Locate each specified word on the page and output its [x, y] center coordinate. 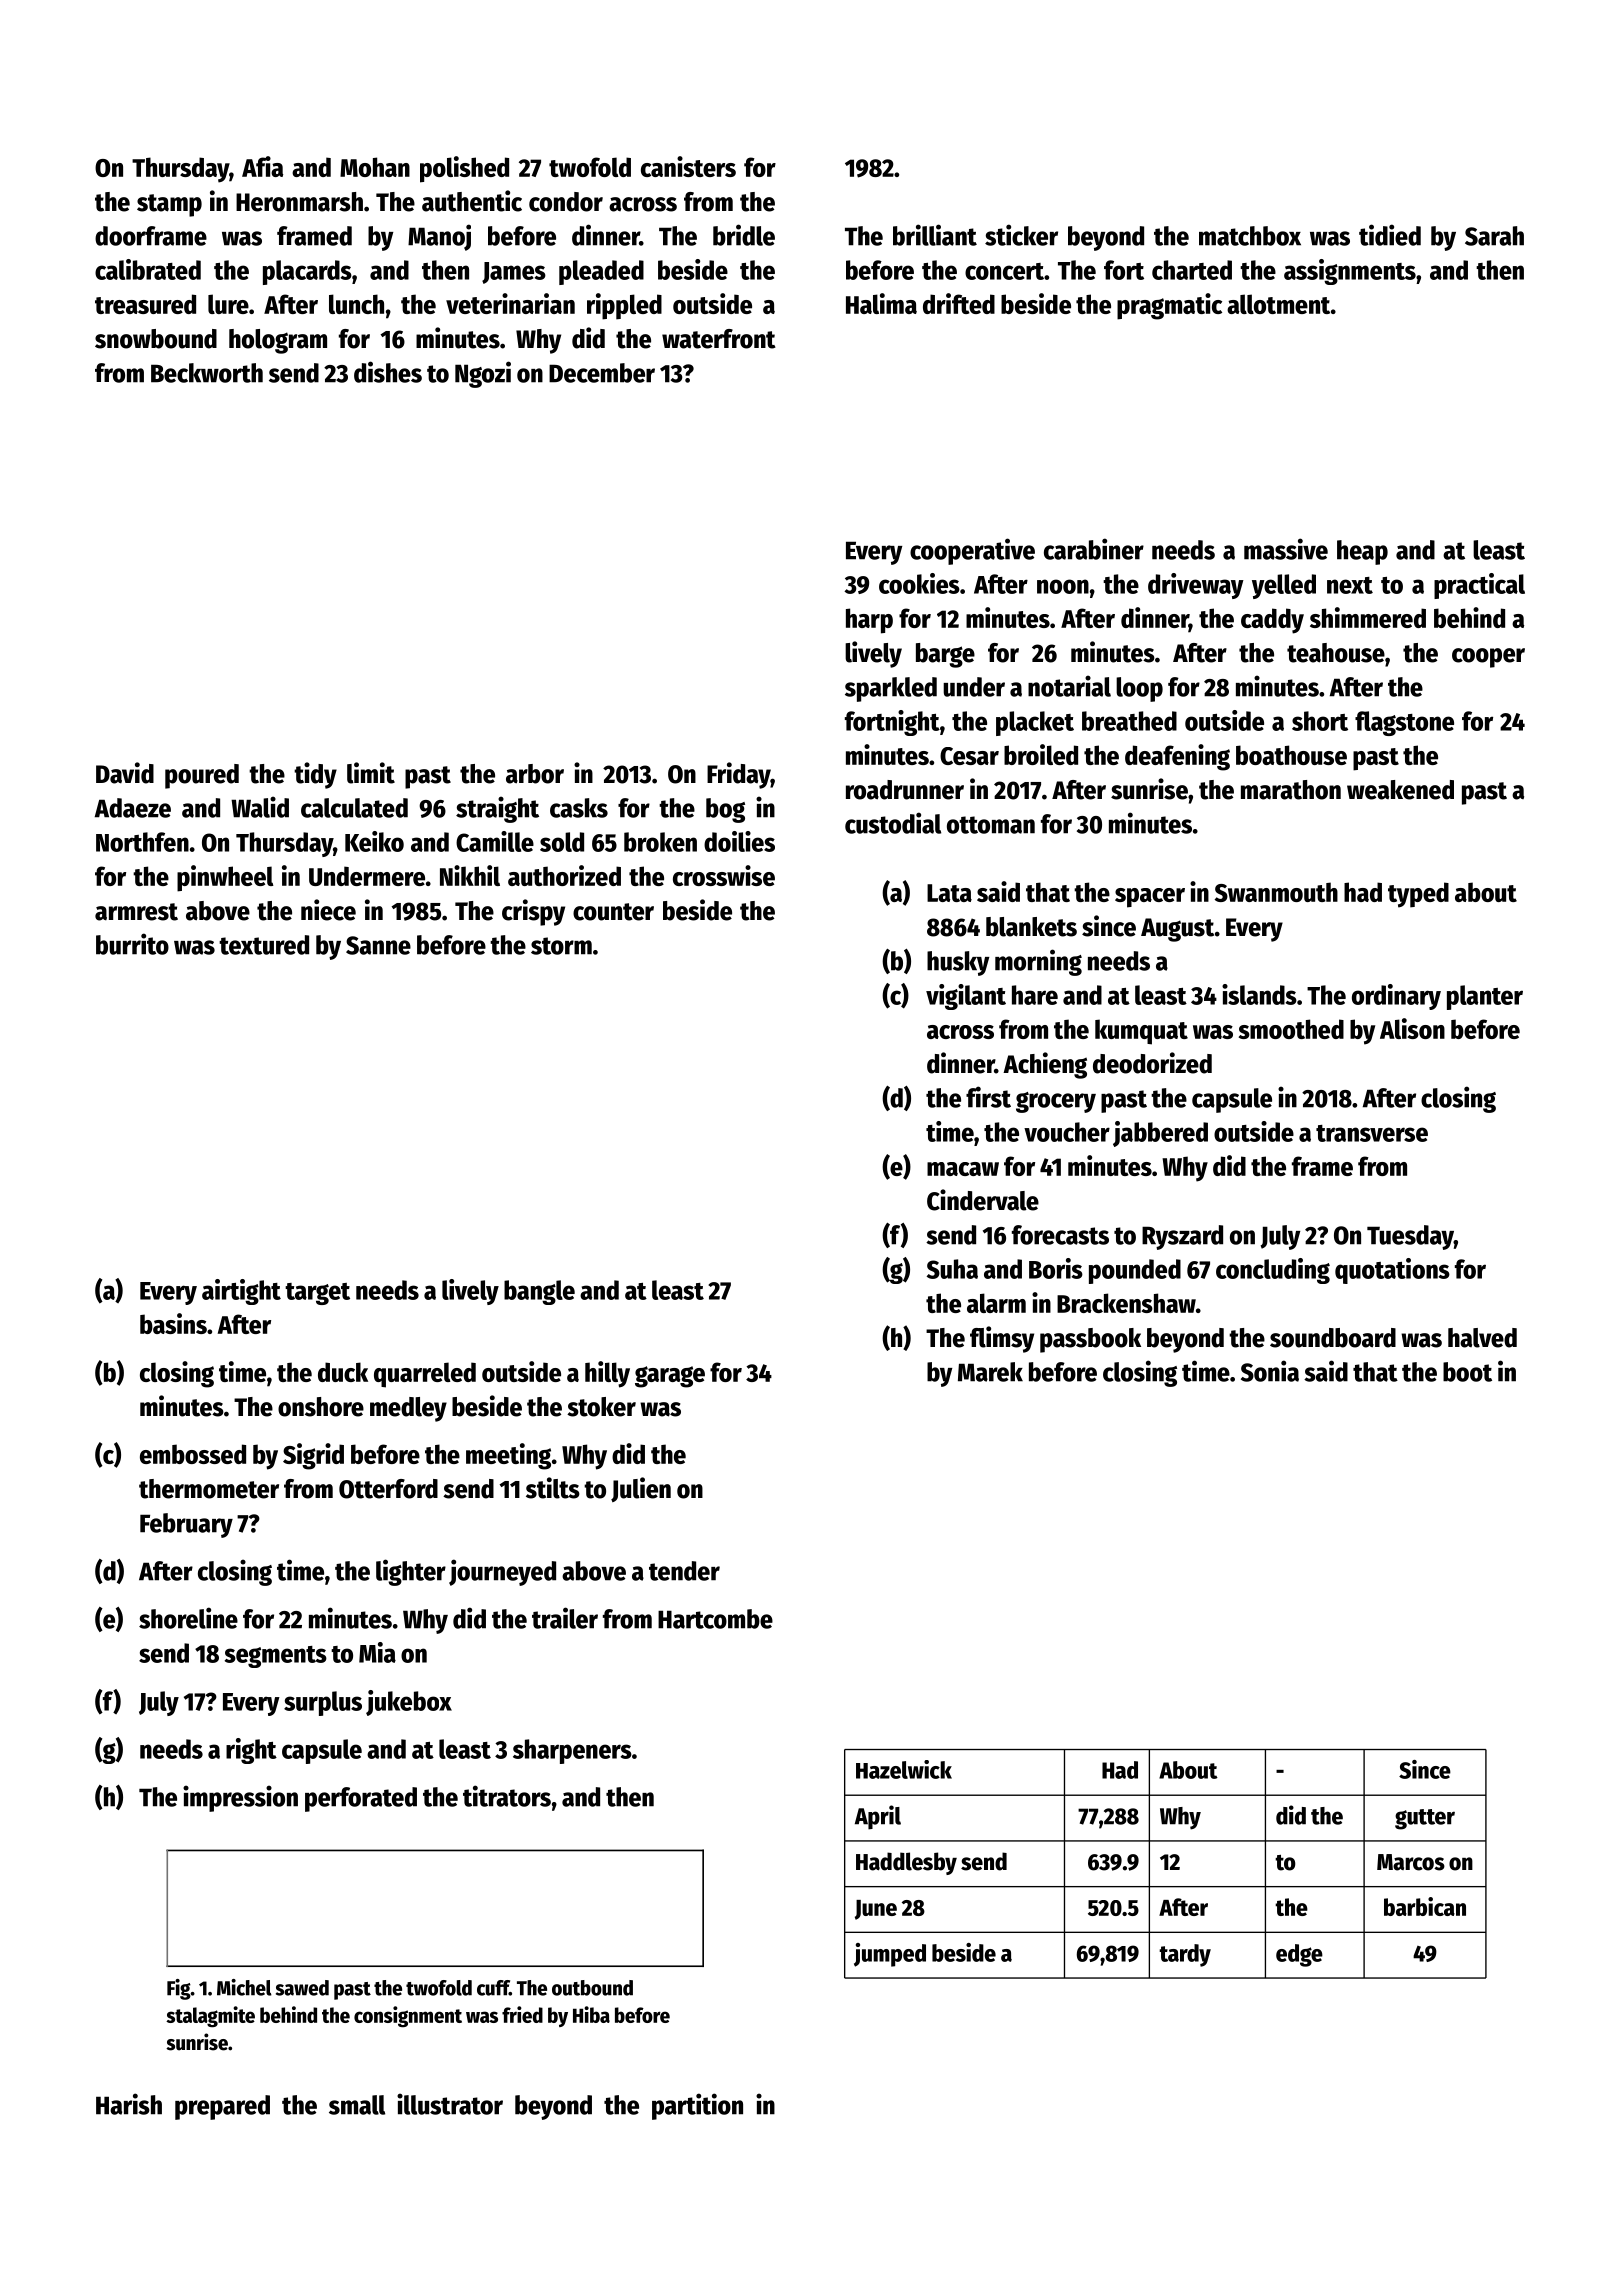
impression [240, 1798]
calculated [354, 808]
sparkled [891, 689]
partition [697, 2106]
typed [1418, 895]
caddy [1272, 621]
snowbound [156, 339]
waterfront [719, 339]
